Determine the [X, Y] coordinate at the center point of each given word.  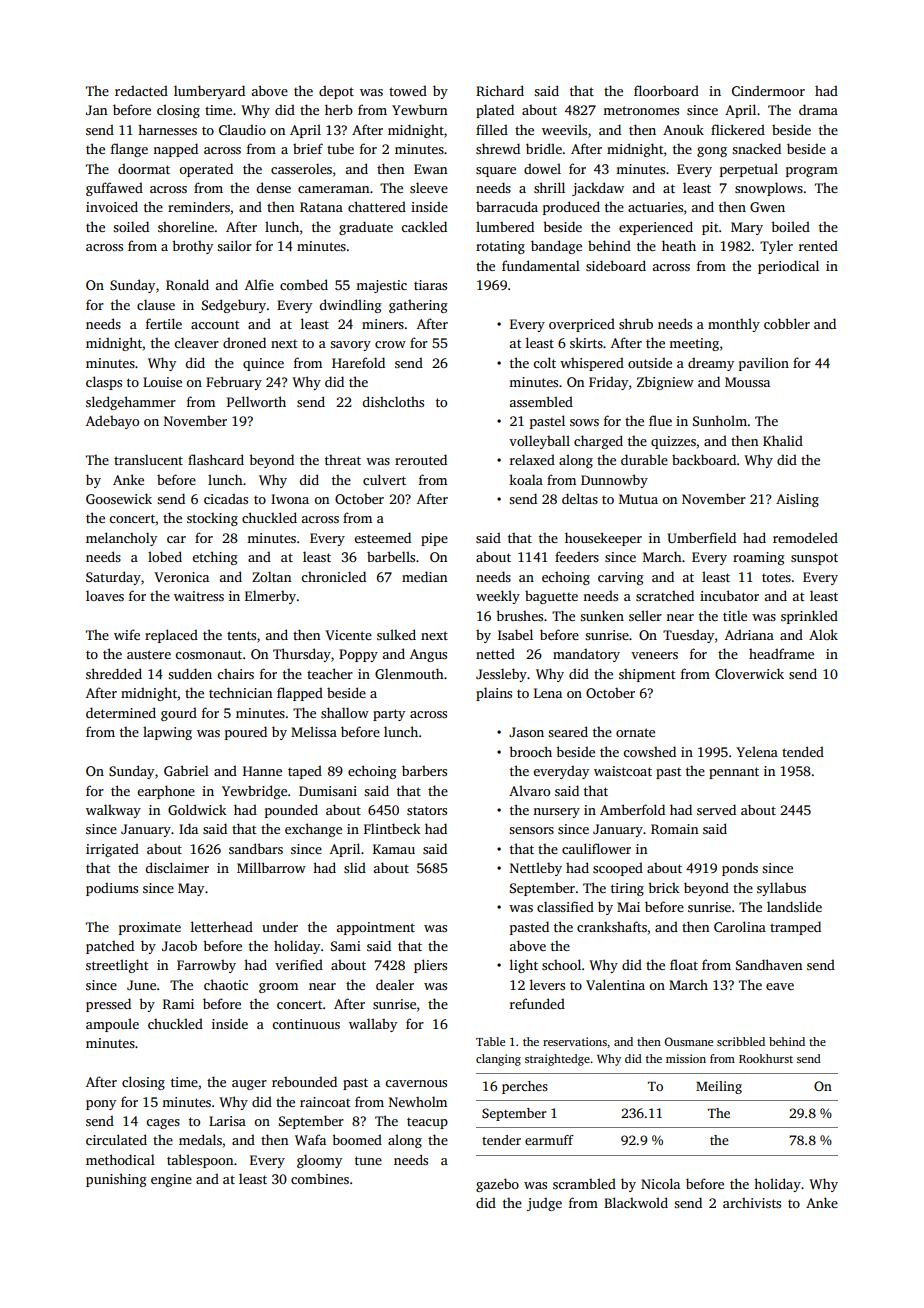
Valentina [615, 984]
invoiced [112, 206]
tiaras [430, 285]
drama [818, 109]
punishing [116, 1180]
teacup [427, 1123]
